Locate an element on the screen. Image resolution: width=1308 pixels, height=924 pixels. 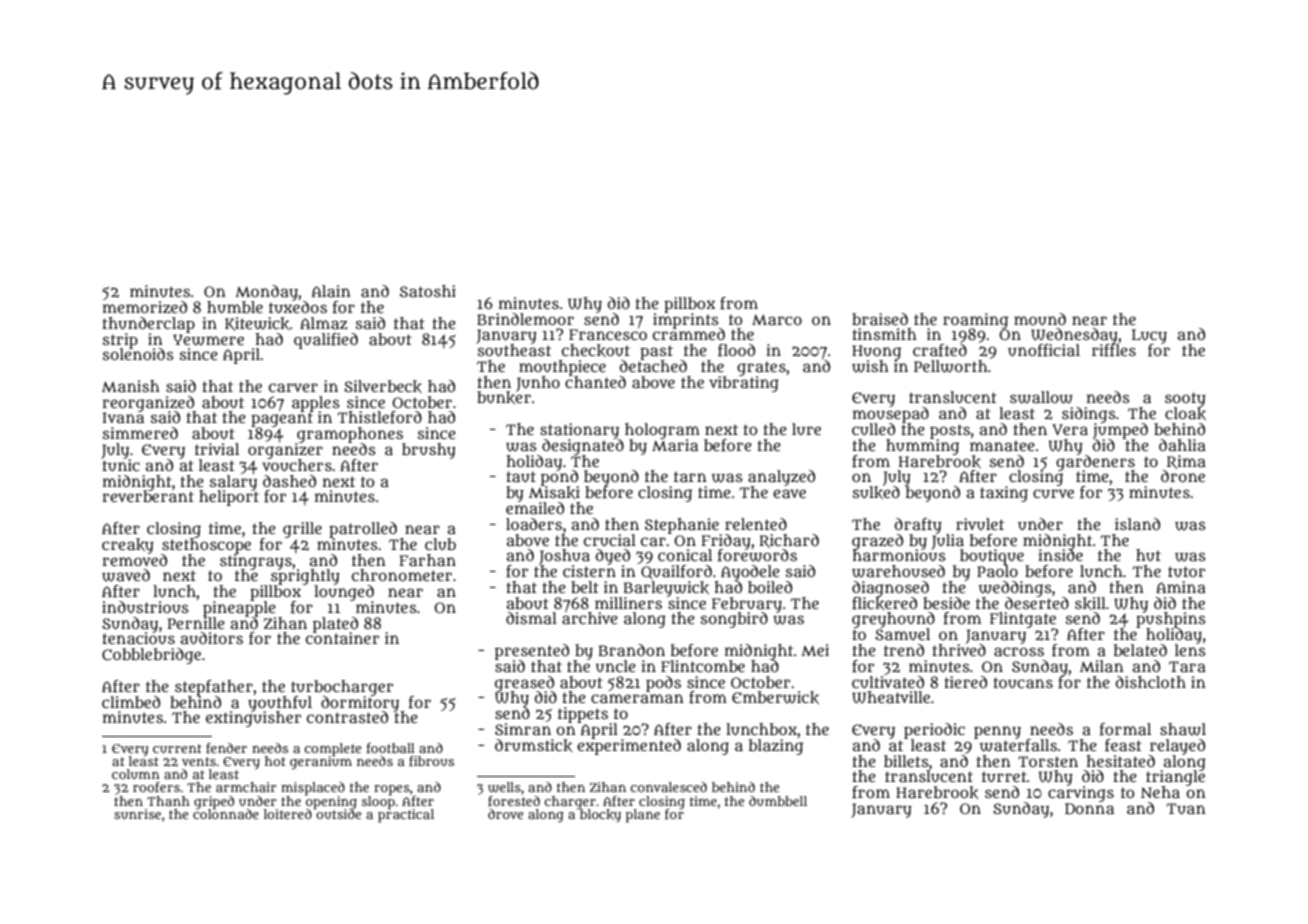
dashed is located at coordinates (289, 481).
